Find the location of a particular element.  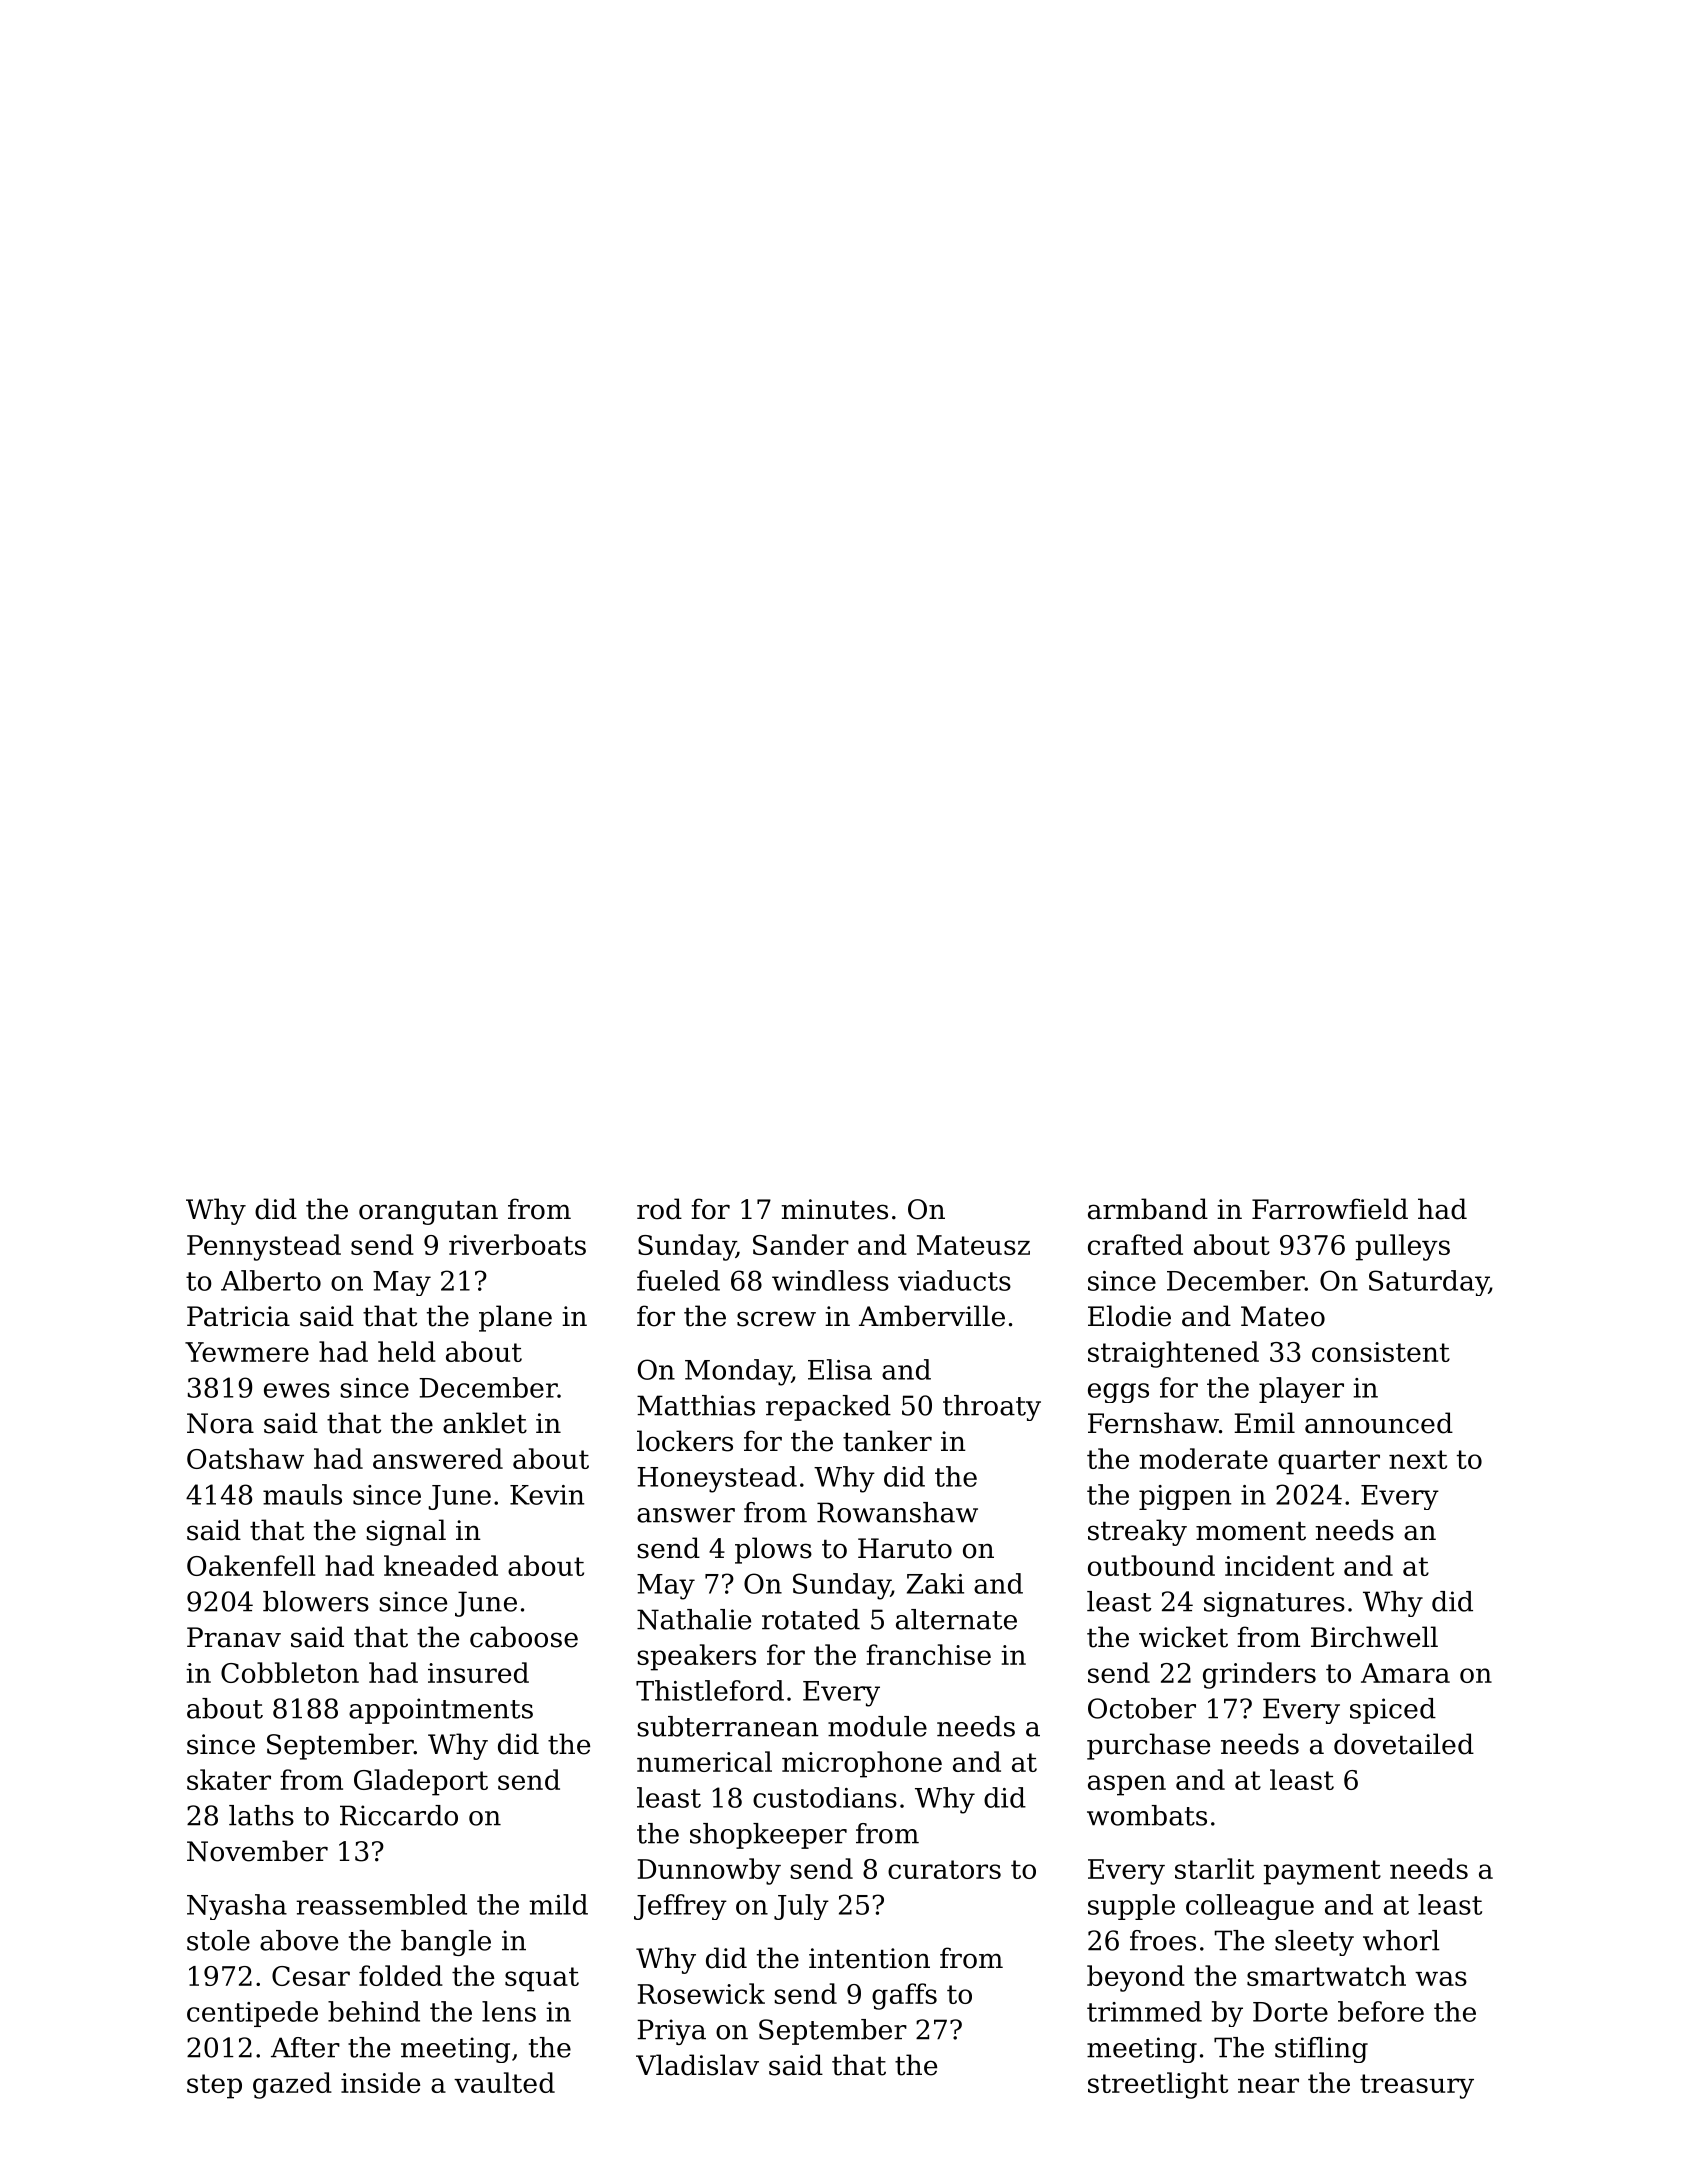

Vladislav is located at coordinates (697, 2065).
